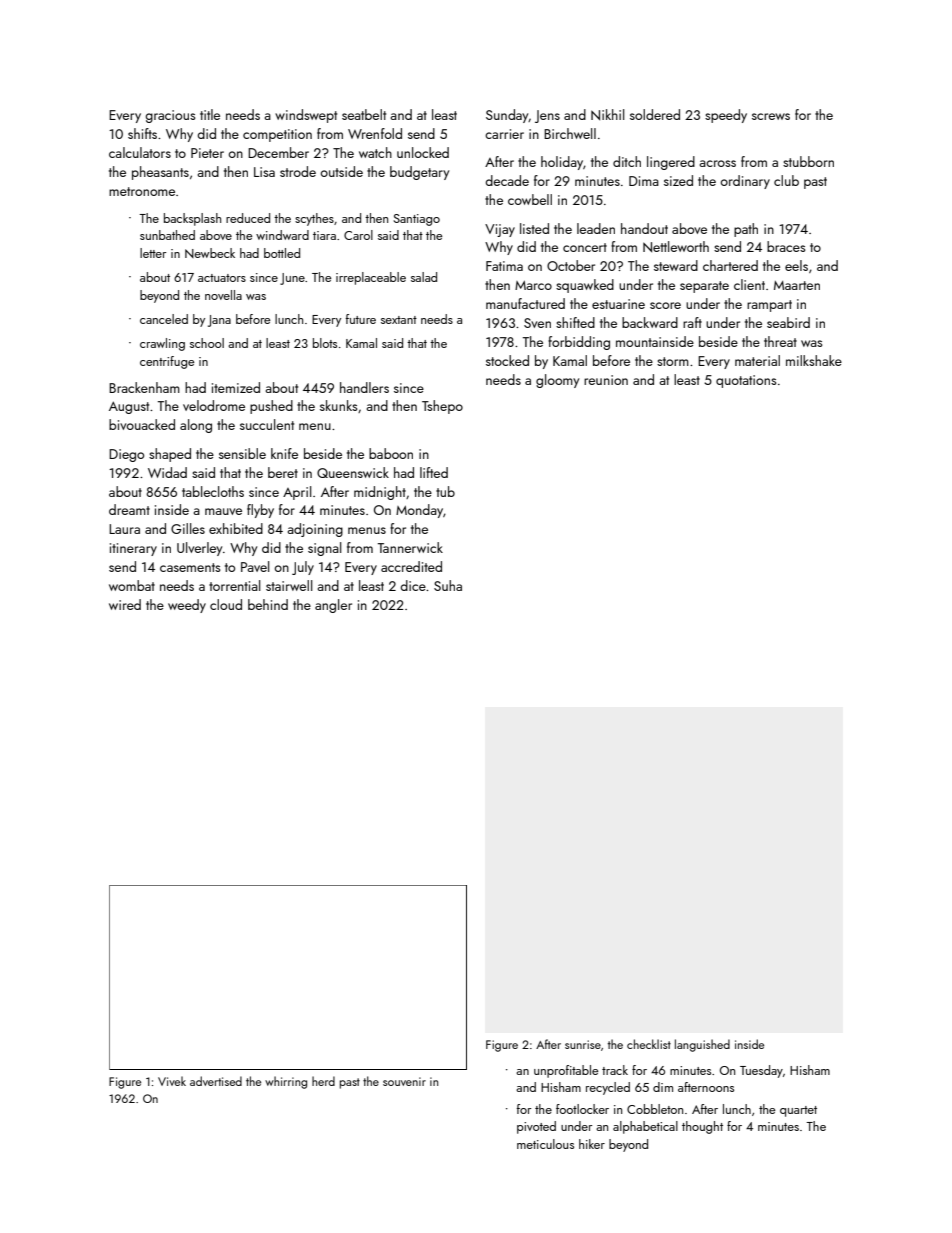 The height and width of the document is (1233, 952). Describe the element at coordinates (702, 1045) in the document. I see `languished` at that location.
